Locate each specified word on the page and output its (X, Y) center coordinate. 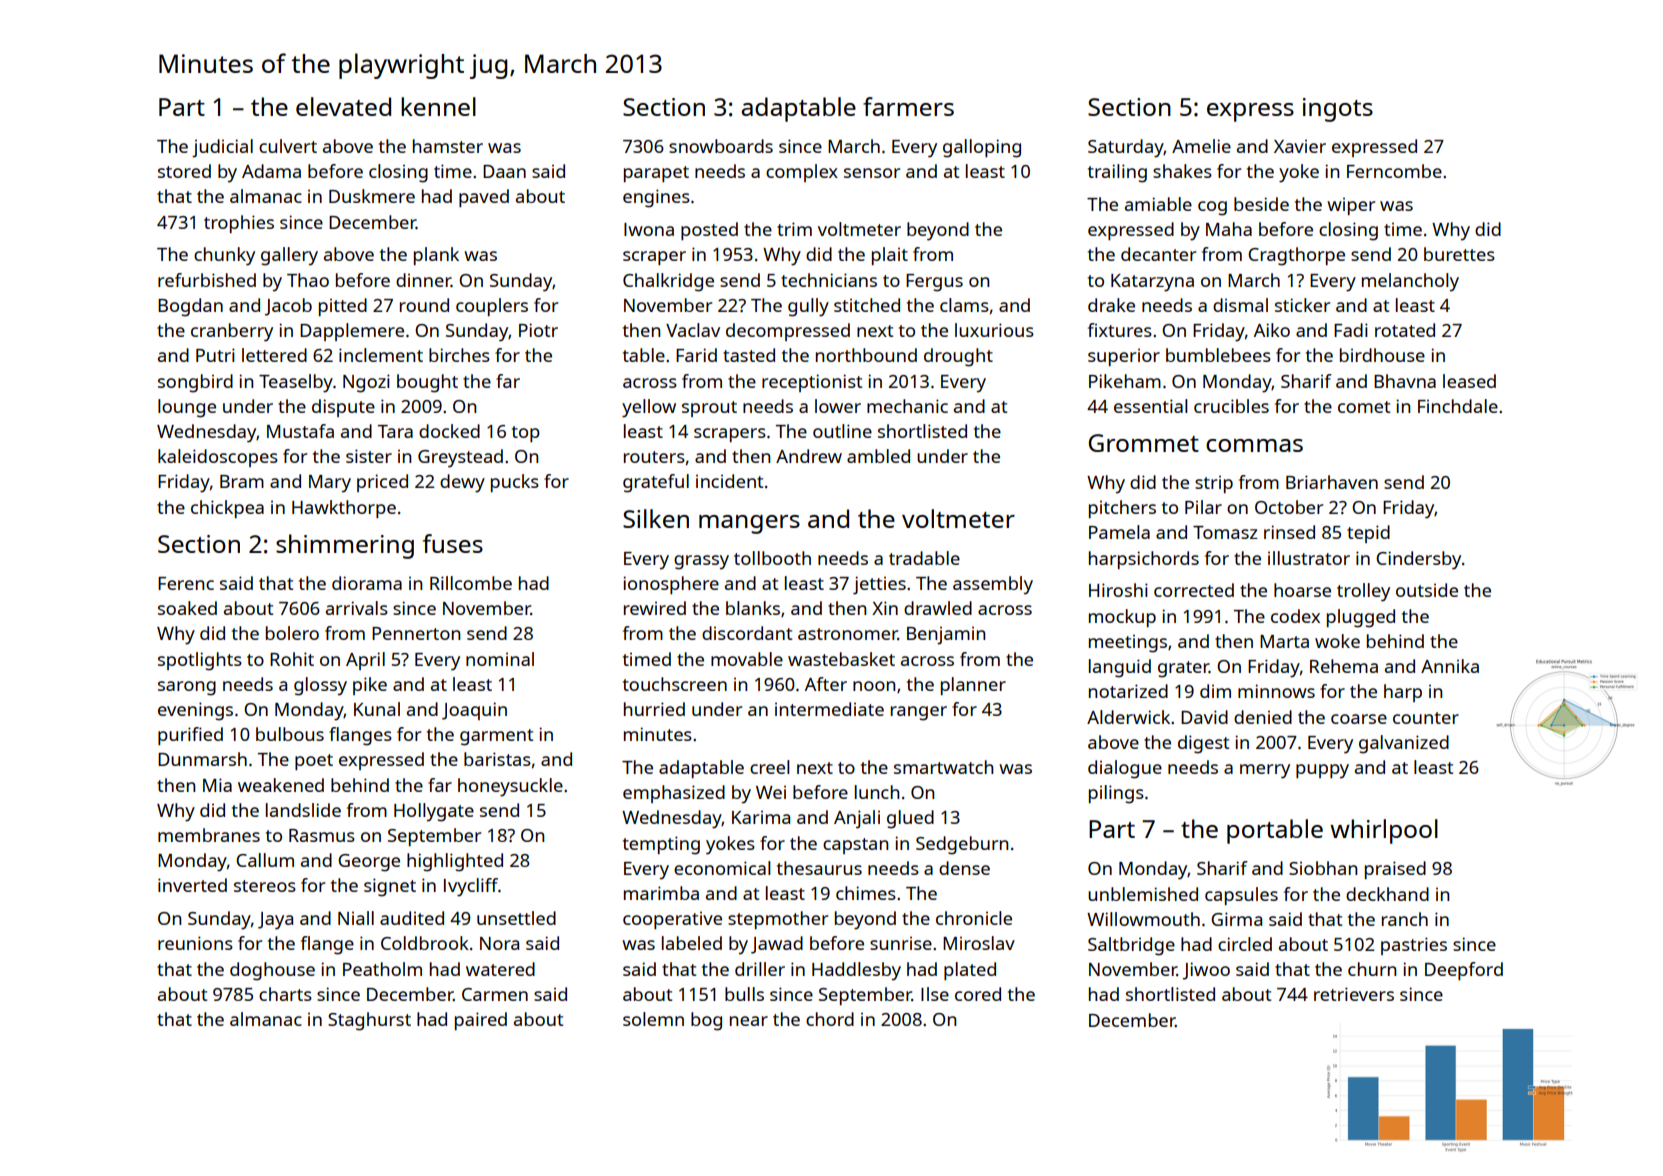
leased (1469, 381)
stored (184, 171)
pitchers (1122, 509)
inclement (381, 355)
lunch (877, 792)
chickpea (227, 509)
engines (656, 198)
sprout (709, 409)
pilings (1116, 794)
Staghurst (369, 1021)
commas (1254, 445)
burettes (1459, 254)
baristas (497, 759)
